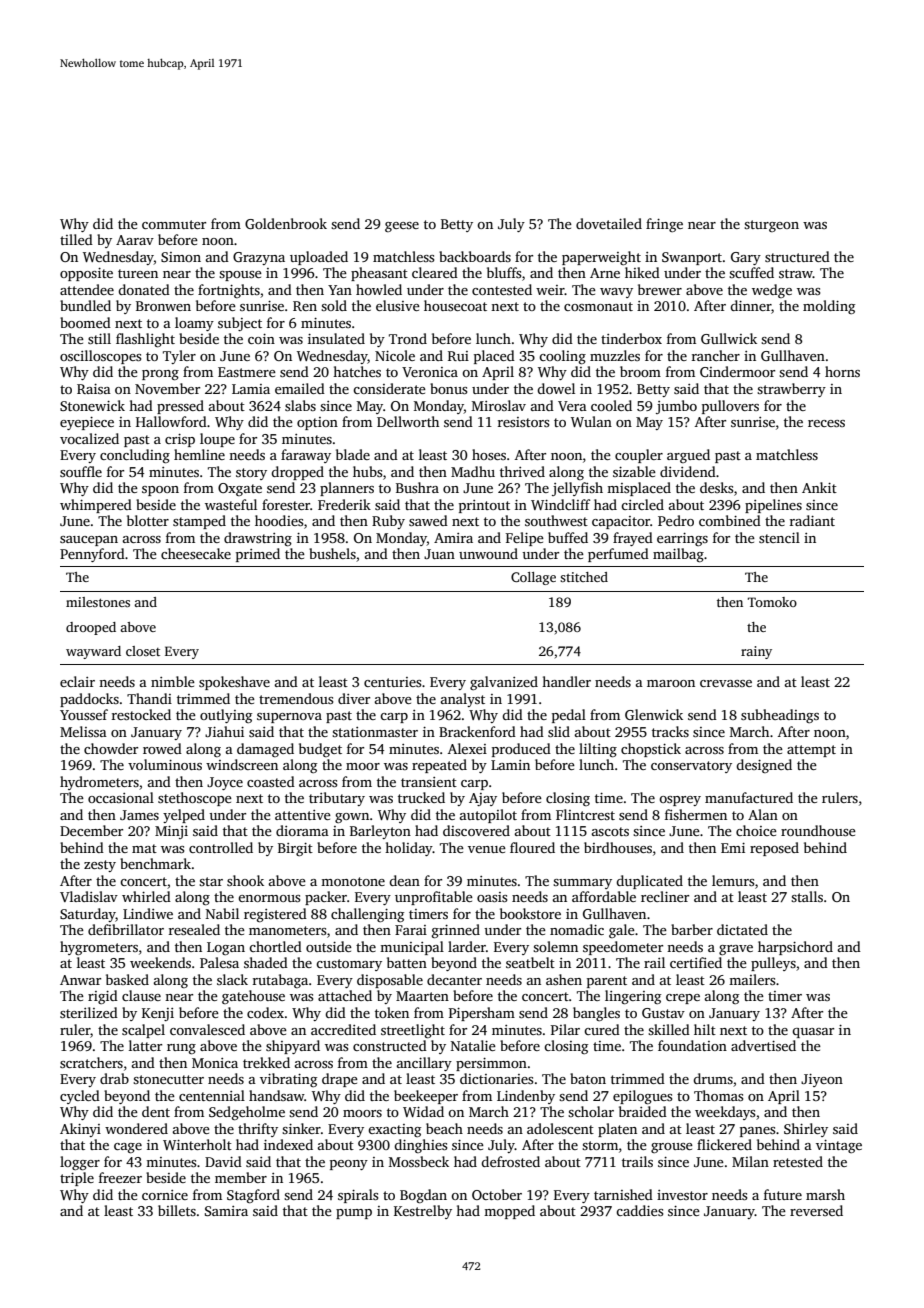 This screenshot has height=1308, width=924. What do you see at coordinates (825, 1194) in the screenshot?
I see `marsh` at bounding box center [825, 1194].
